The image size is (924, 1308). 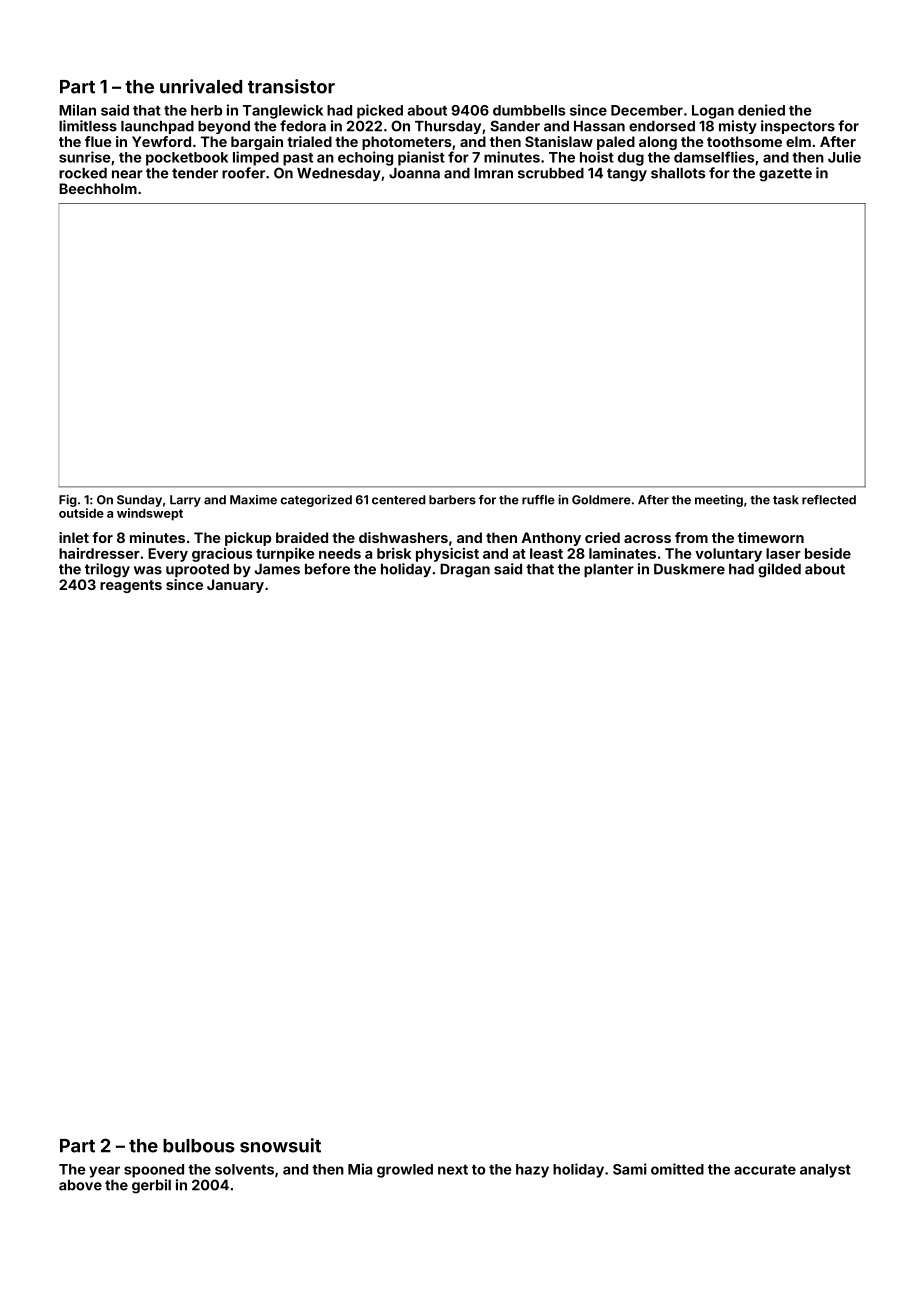 I want to click on scrubbed, so click(x=551, y=173).
